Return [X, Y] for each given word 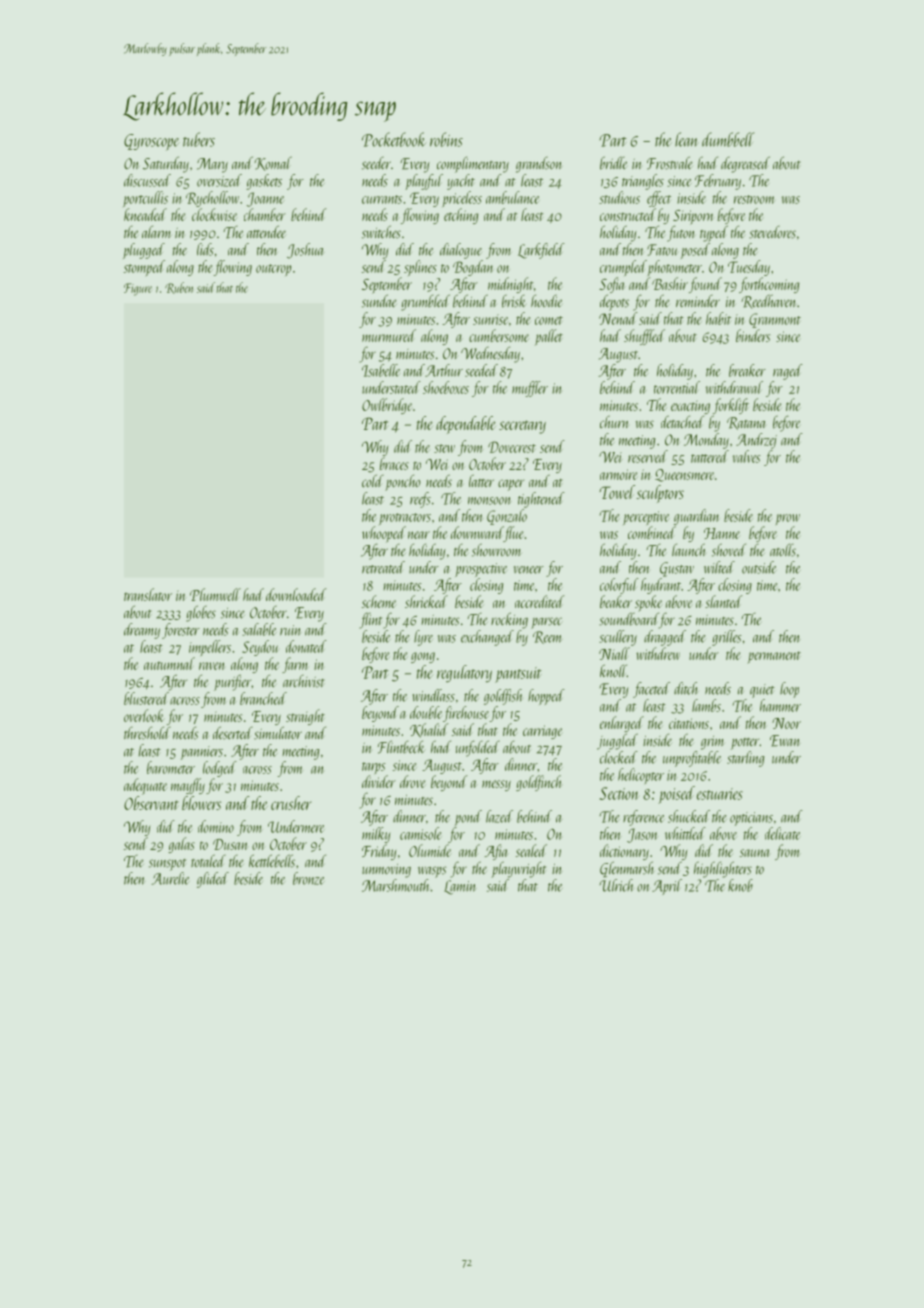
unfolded [478, 748]
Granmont [775, 320]
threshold [147, 733]
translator [148, 594]
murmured [389, 335]
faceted [651, 690]
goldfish [503, 697]
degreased [745, 164]
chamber [265, 214]
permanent [774, 657]
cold [373, 481]
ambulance [512, 197]
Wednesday [490, 354]
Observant [151, 803]
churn [614, 421]
